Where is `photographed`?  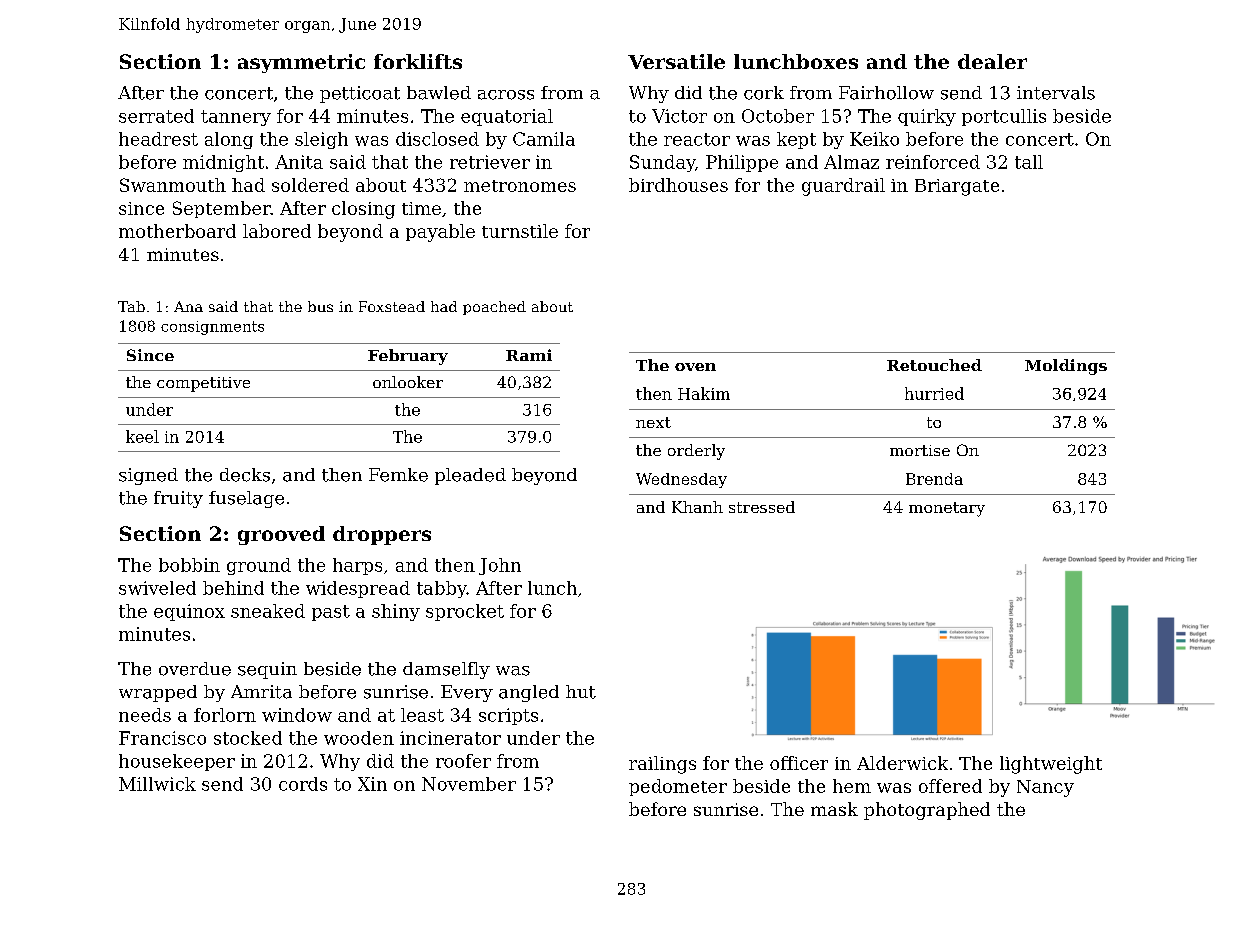 photographed is located at coordinates (927, 811).
